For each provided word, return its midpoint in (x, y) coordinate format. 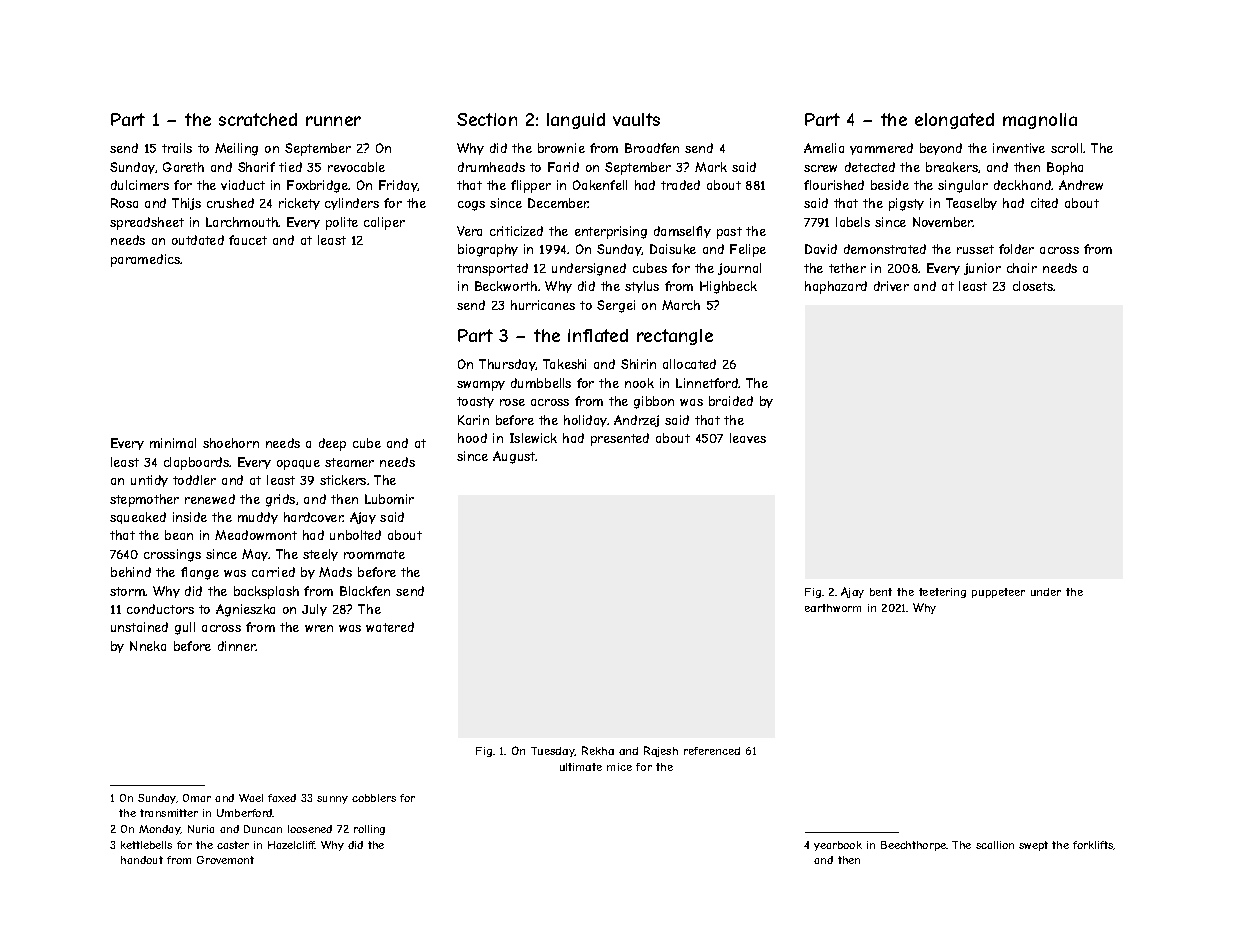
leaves (748, 438)
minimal (173, 443)
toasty (475, 402)
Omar (197, 798)
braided (731, 401)
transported (492, 269)
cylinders (352, 204)
